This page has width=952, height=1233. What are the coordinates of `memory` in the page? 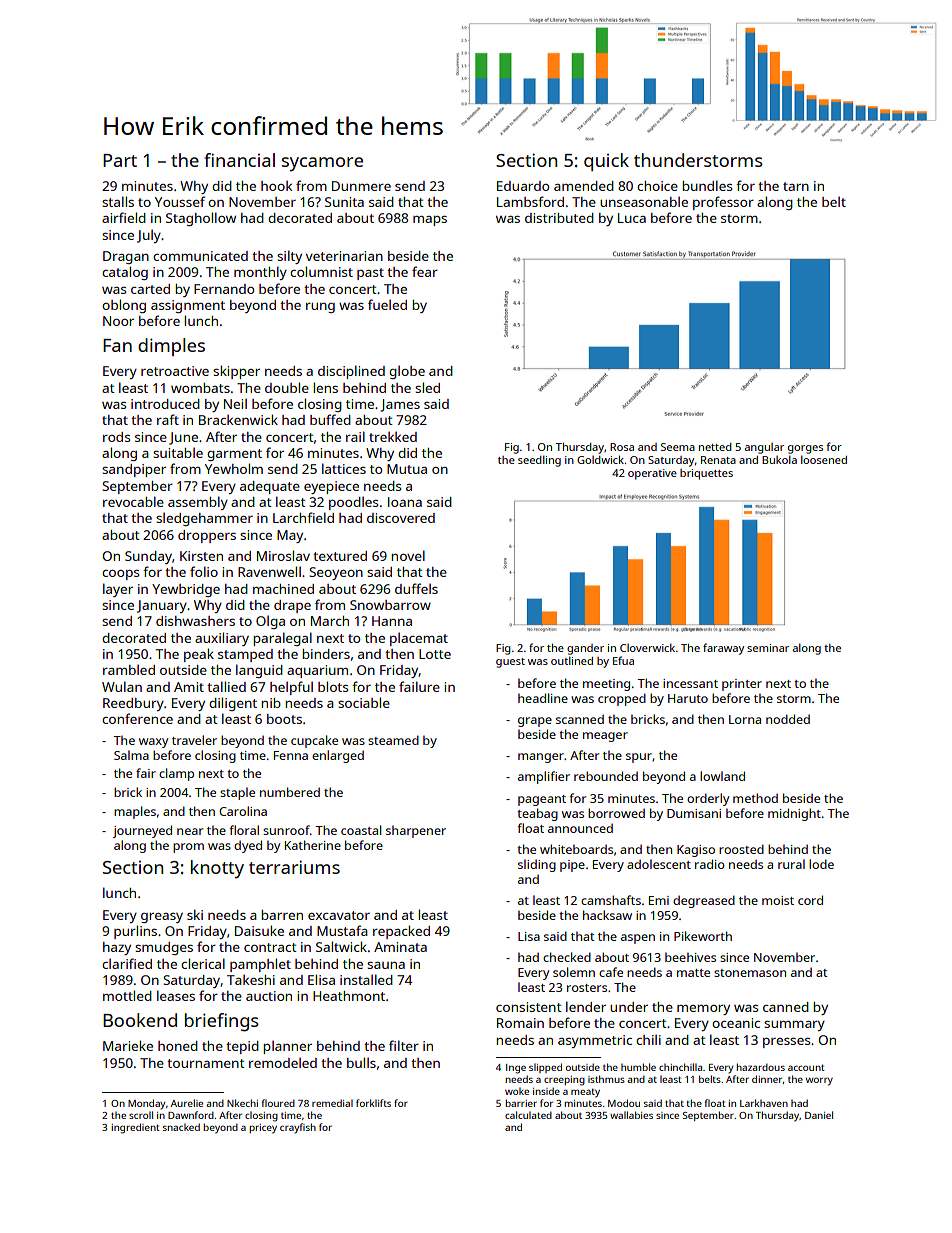 It's located at (703, 1010).
